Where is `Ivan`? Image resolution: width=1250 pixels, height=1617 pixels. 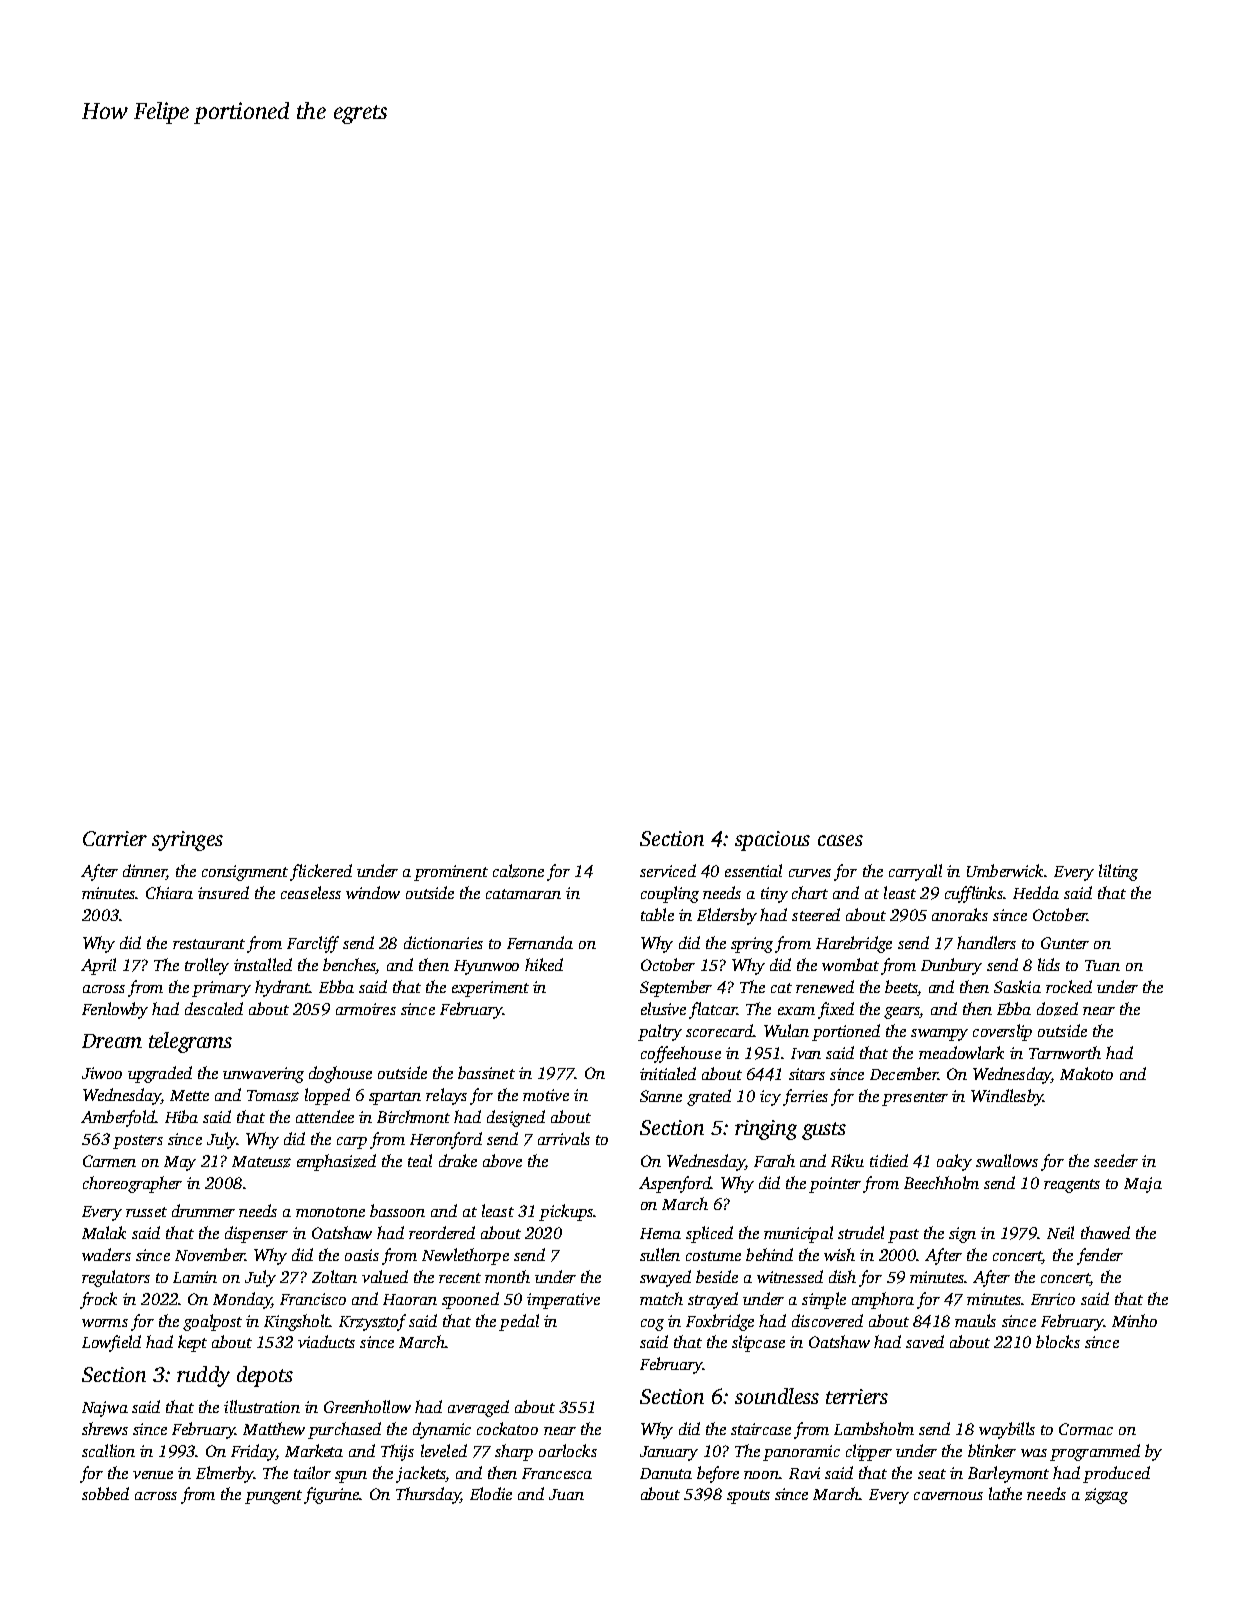 Ivan is located at coordinates (806, 1053).
